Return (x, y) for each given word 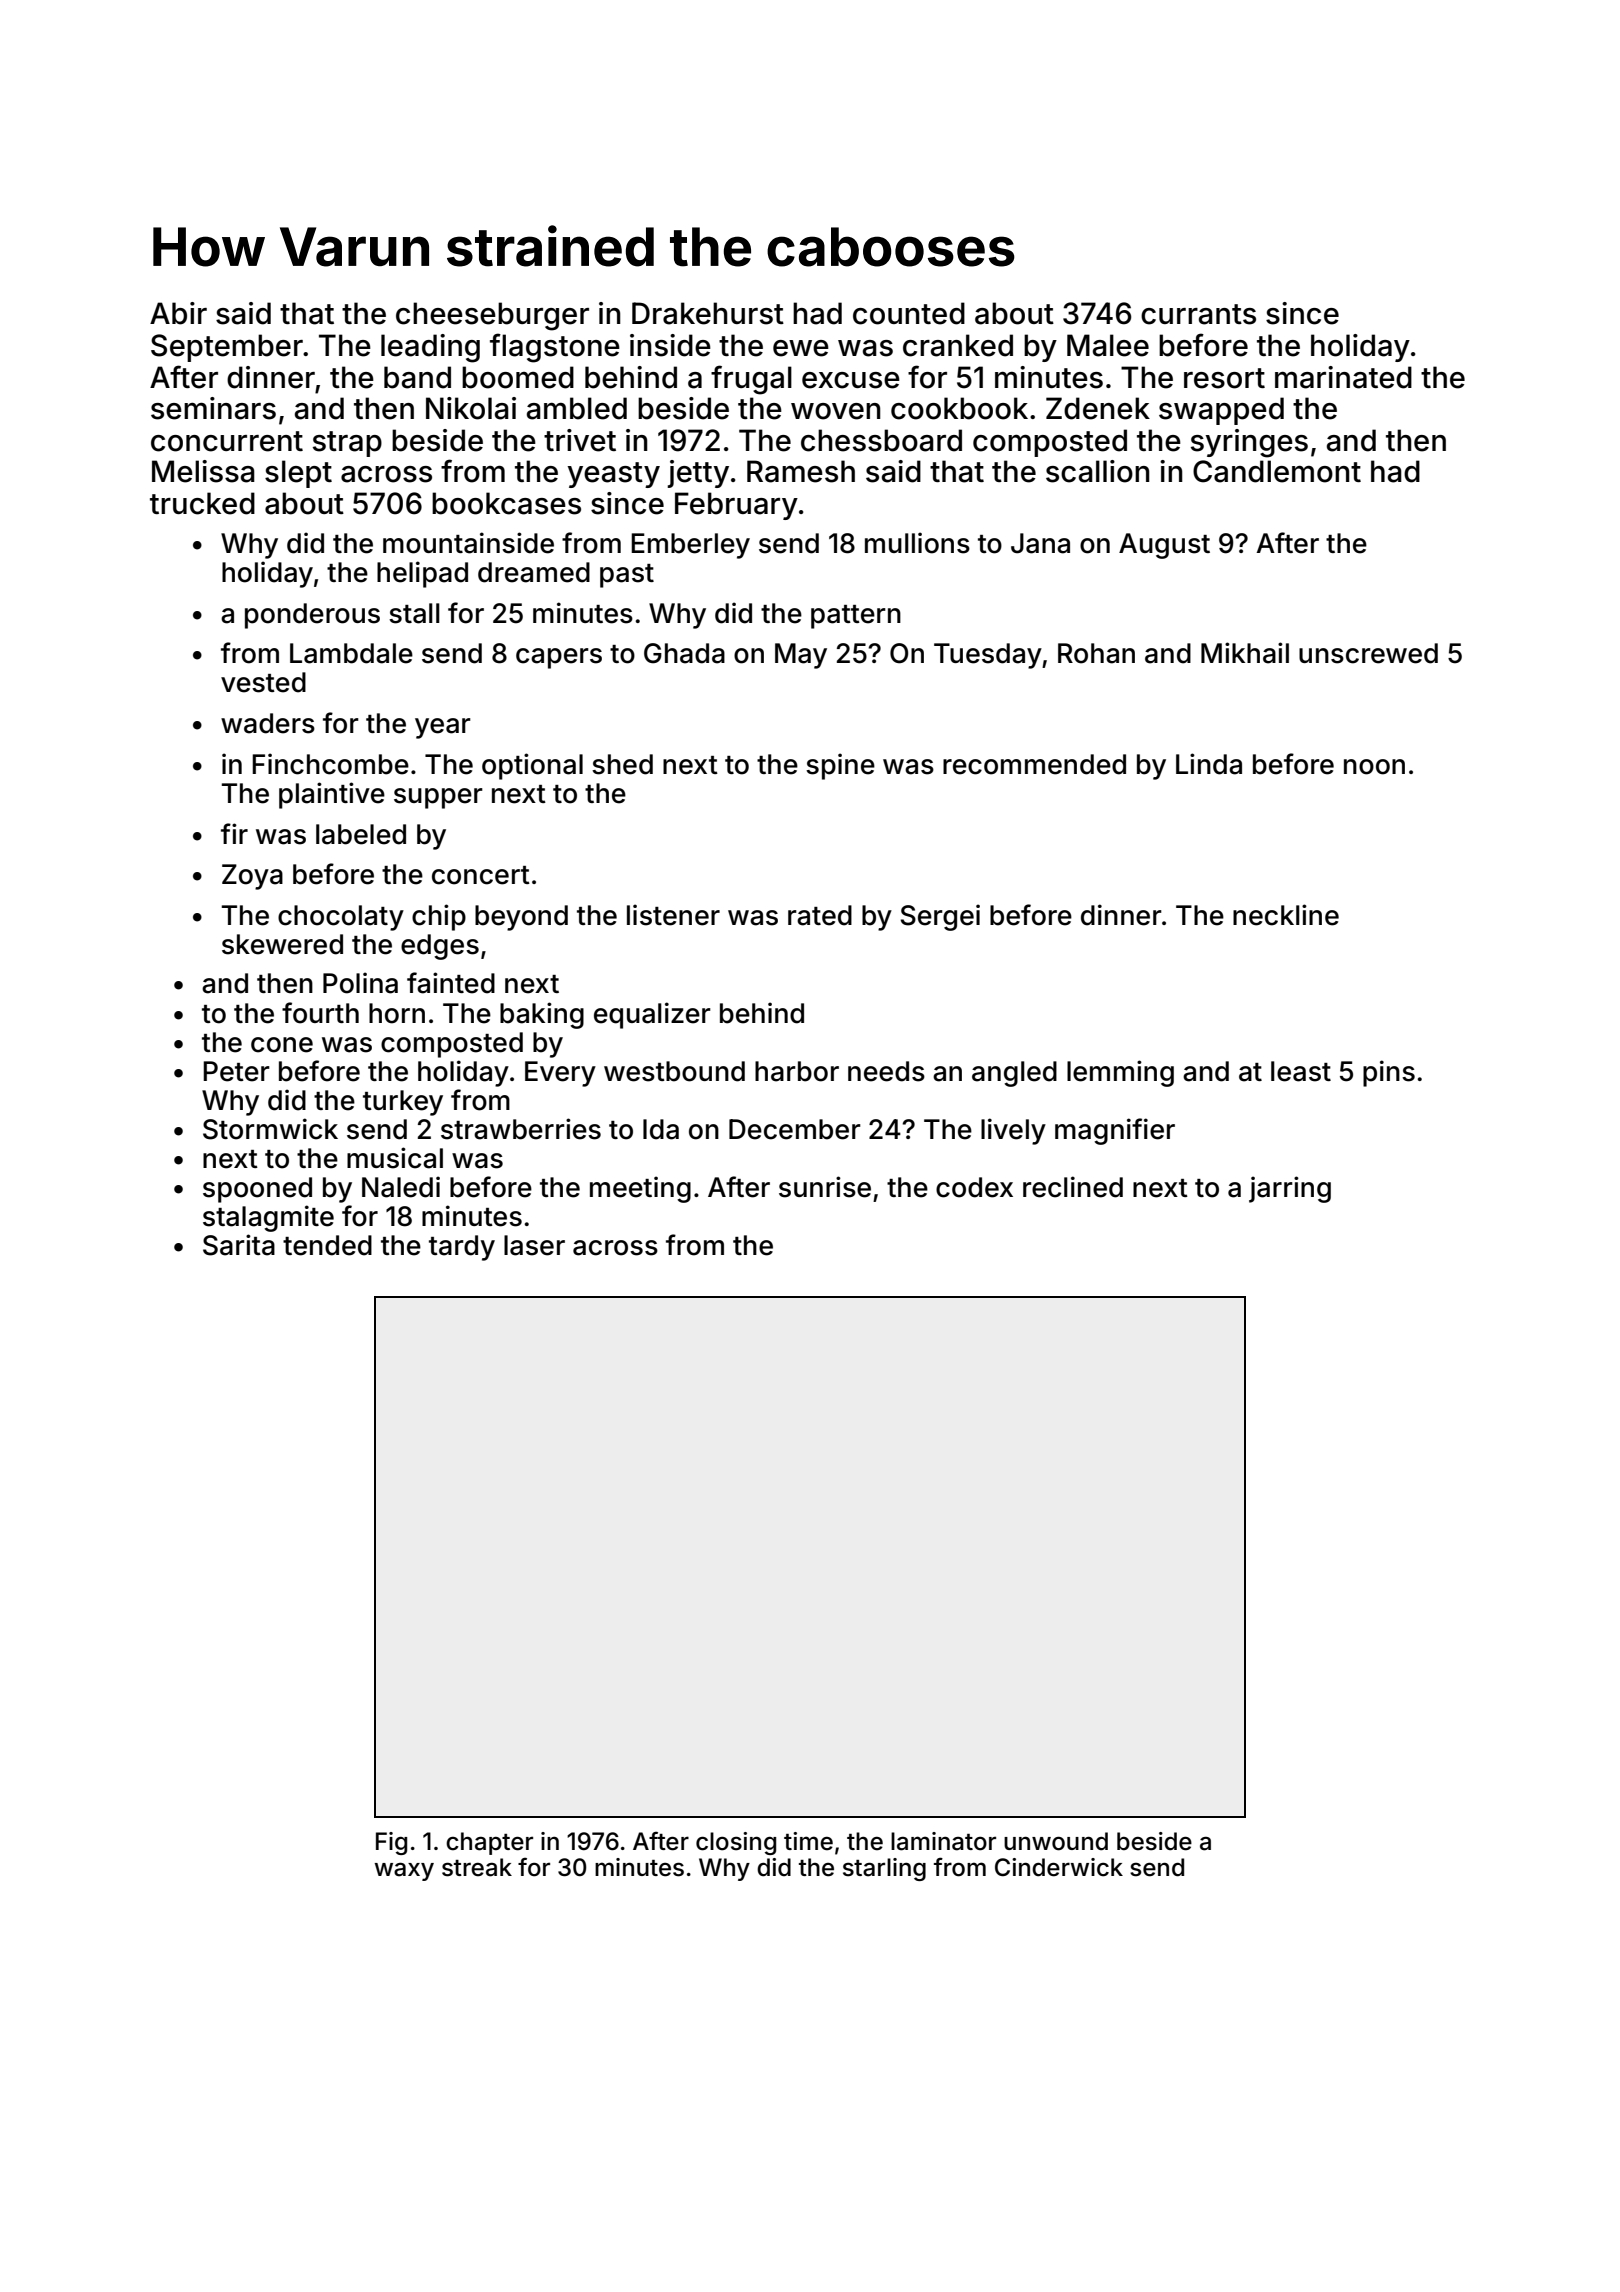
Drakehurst (708, 313)
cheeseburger (492, 316)
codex (974, 1187)
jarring (1290, 1189)
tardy (462, 1248)
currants (1198, 314)
